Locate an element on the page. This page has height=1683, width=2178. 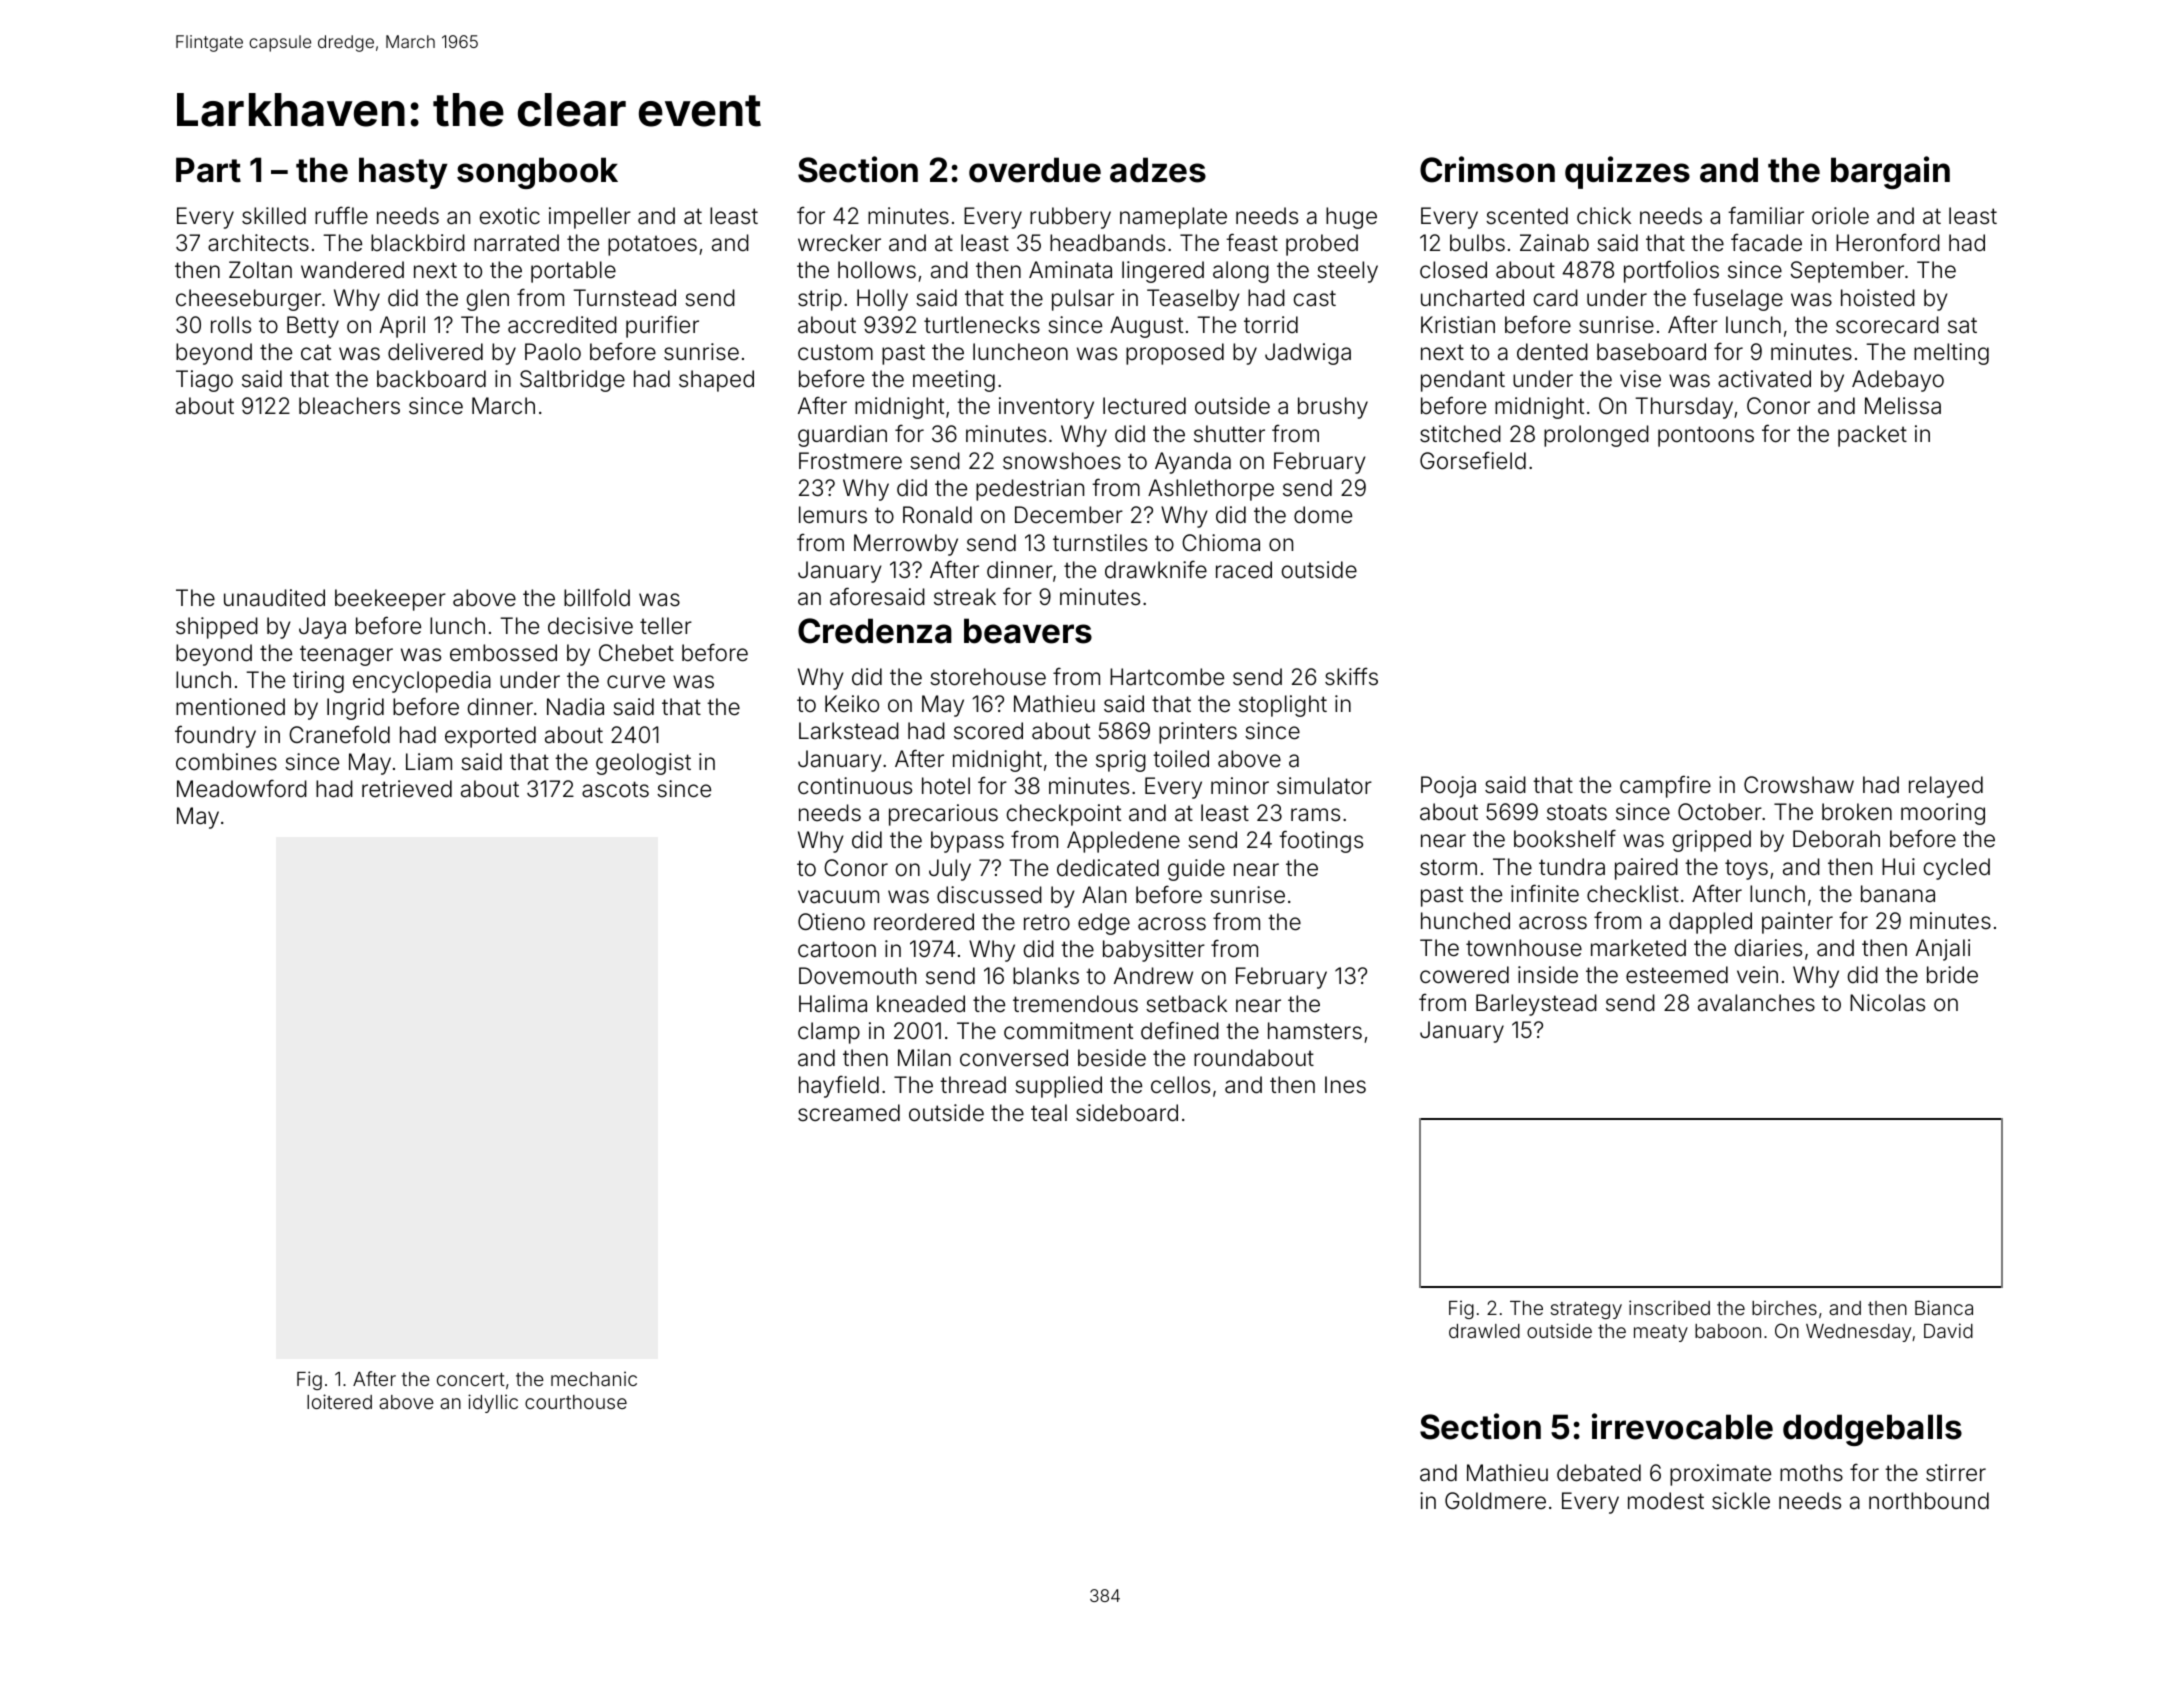
Part is located at coordinates (208, 170).
